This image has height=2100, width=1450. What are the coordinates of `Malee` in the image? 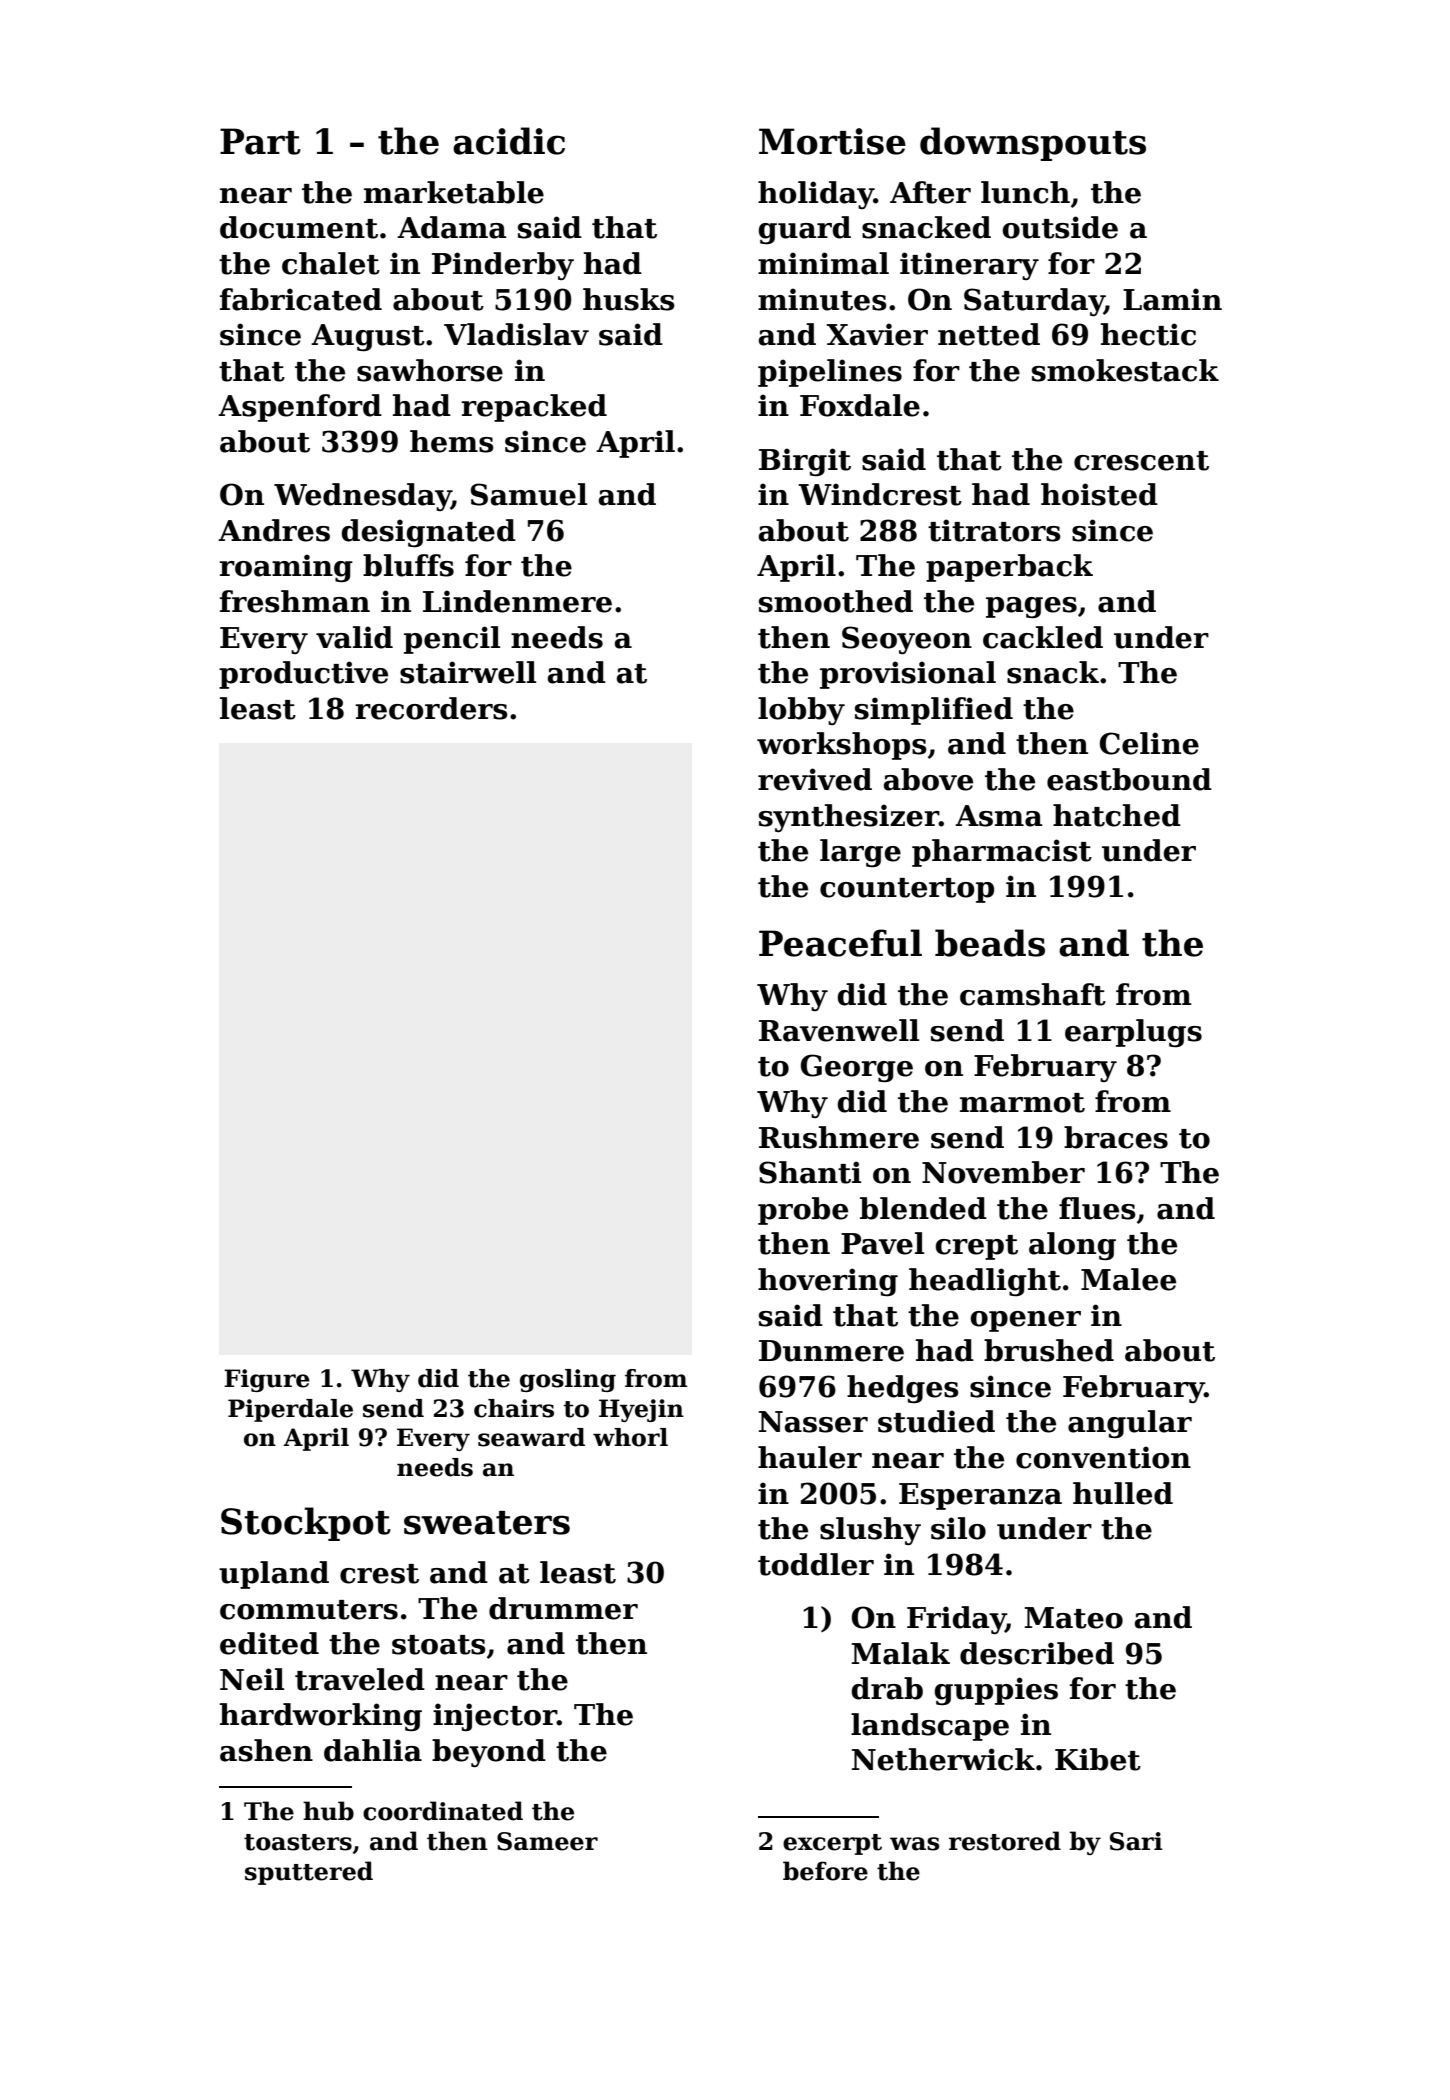 It's located at (1128, 1279).
